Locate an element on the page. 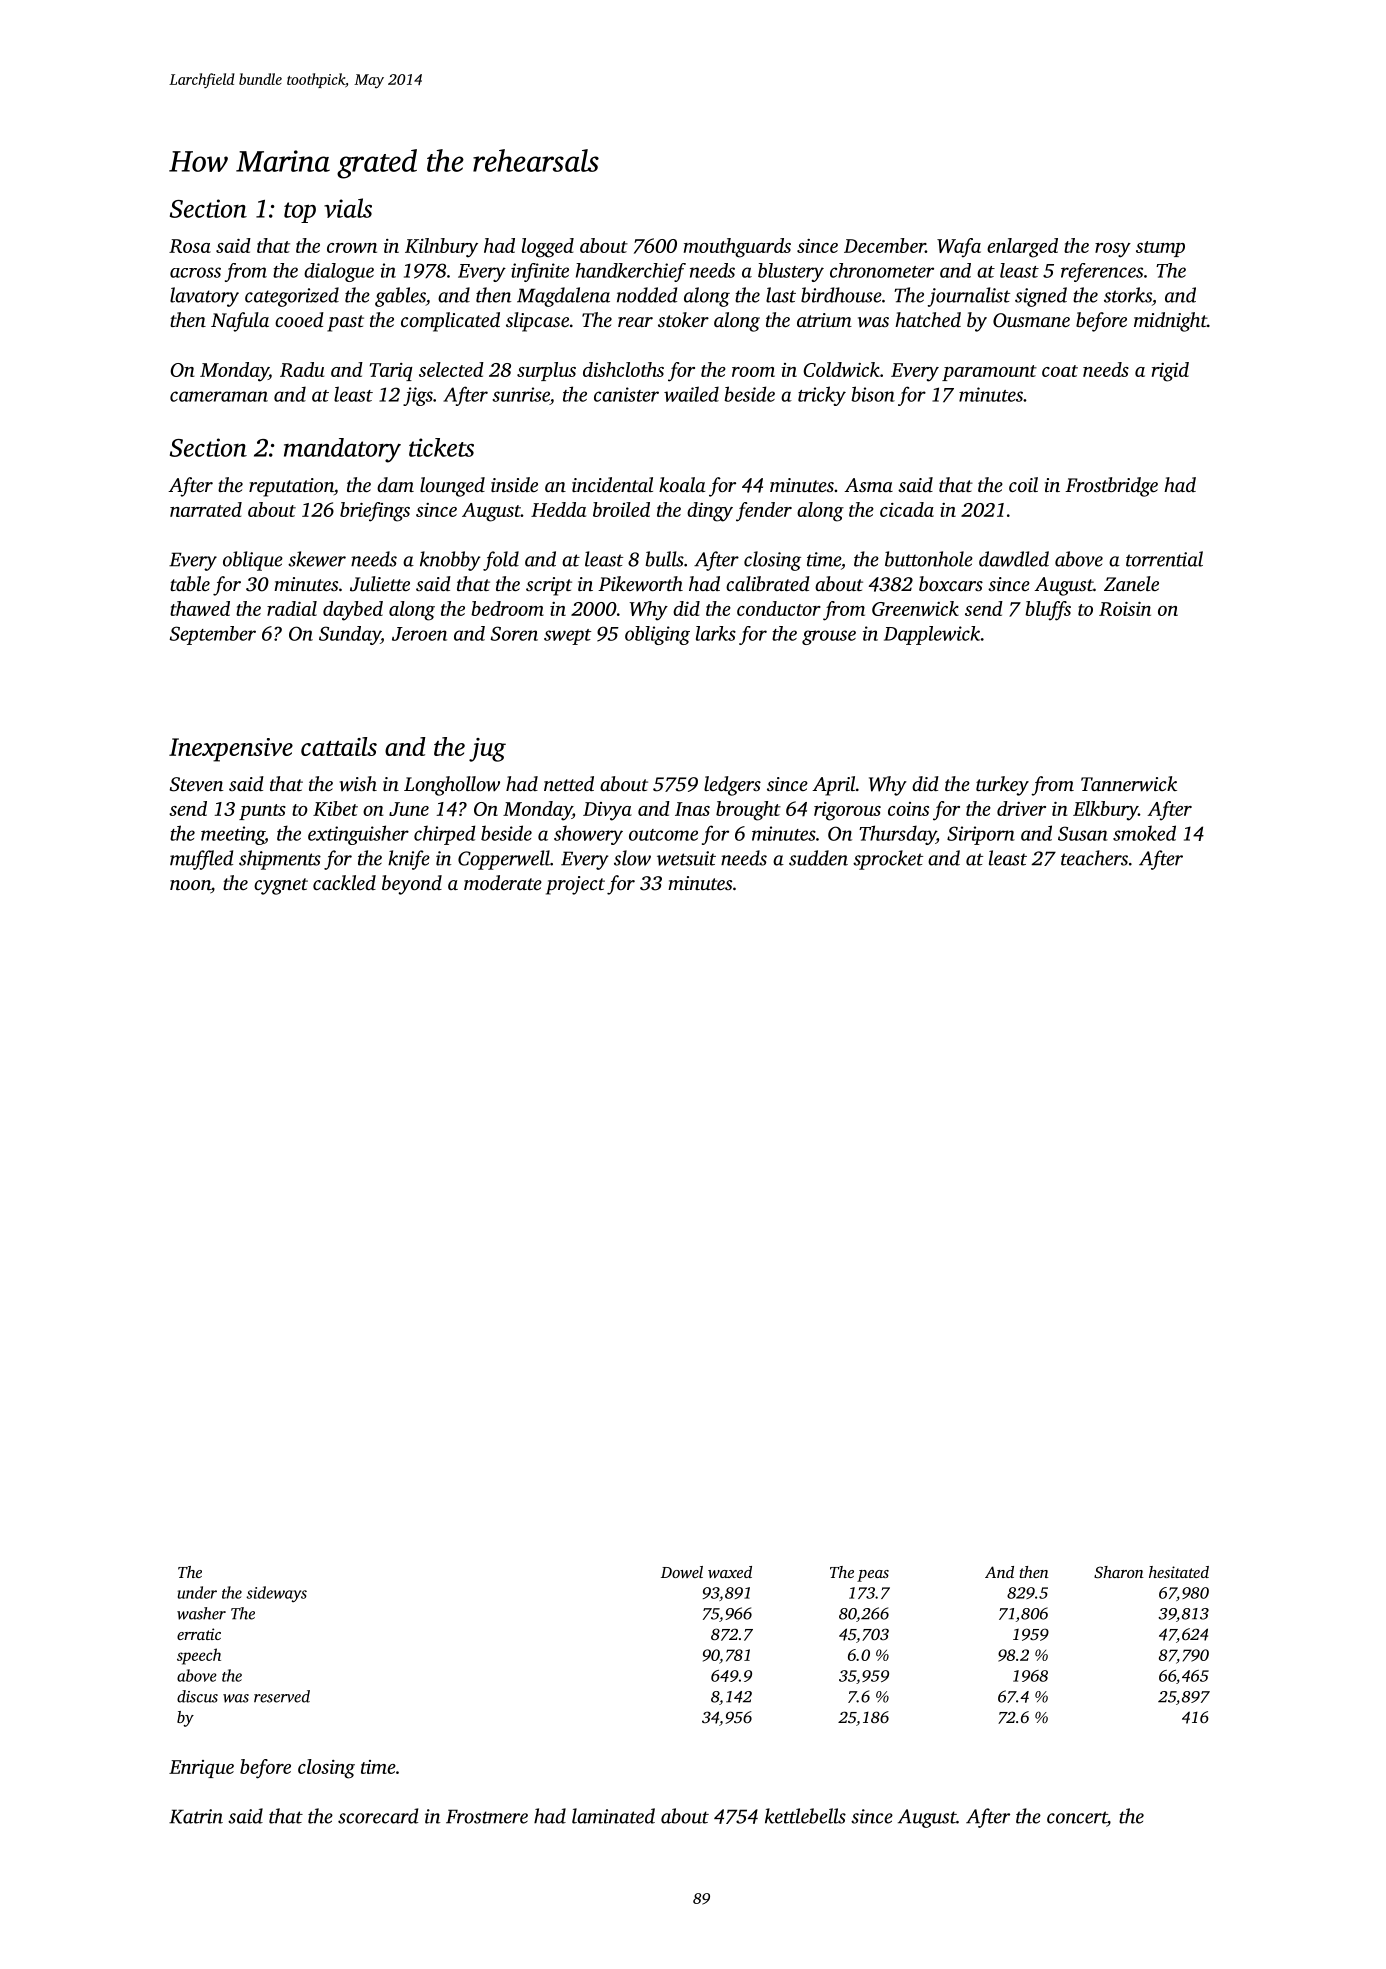 This image has height=1969, width=1386. under is located at coordinates (197, 1592).
